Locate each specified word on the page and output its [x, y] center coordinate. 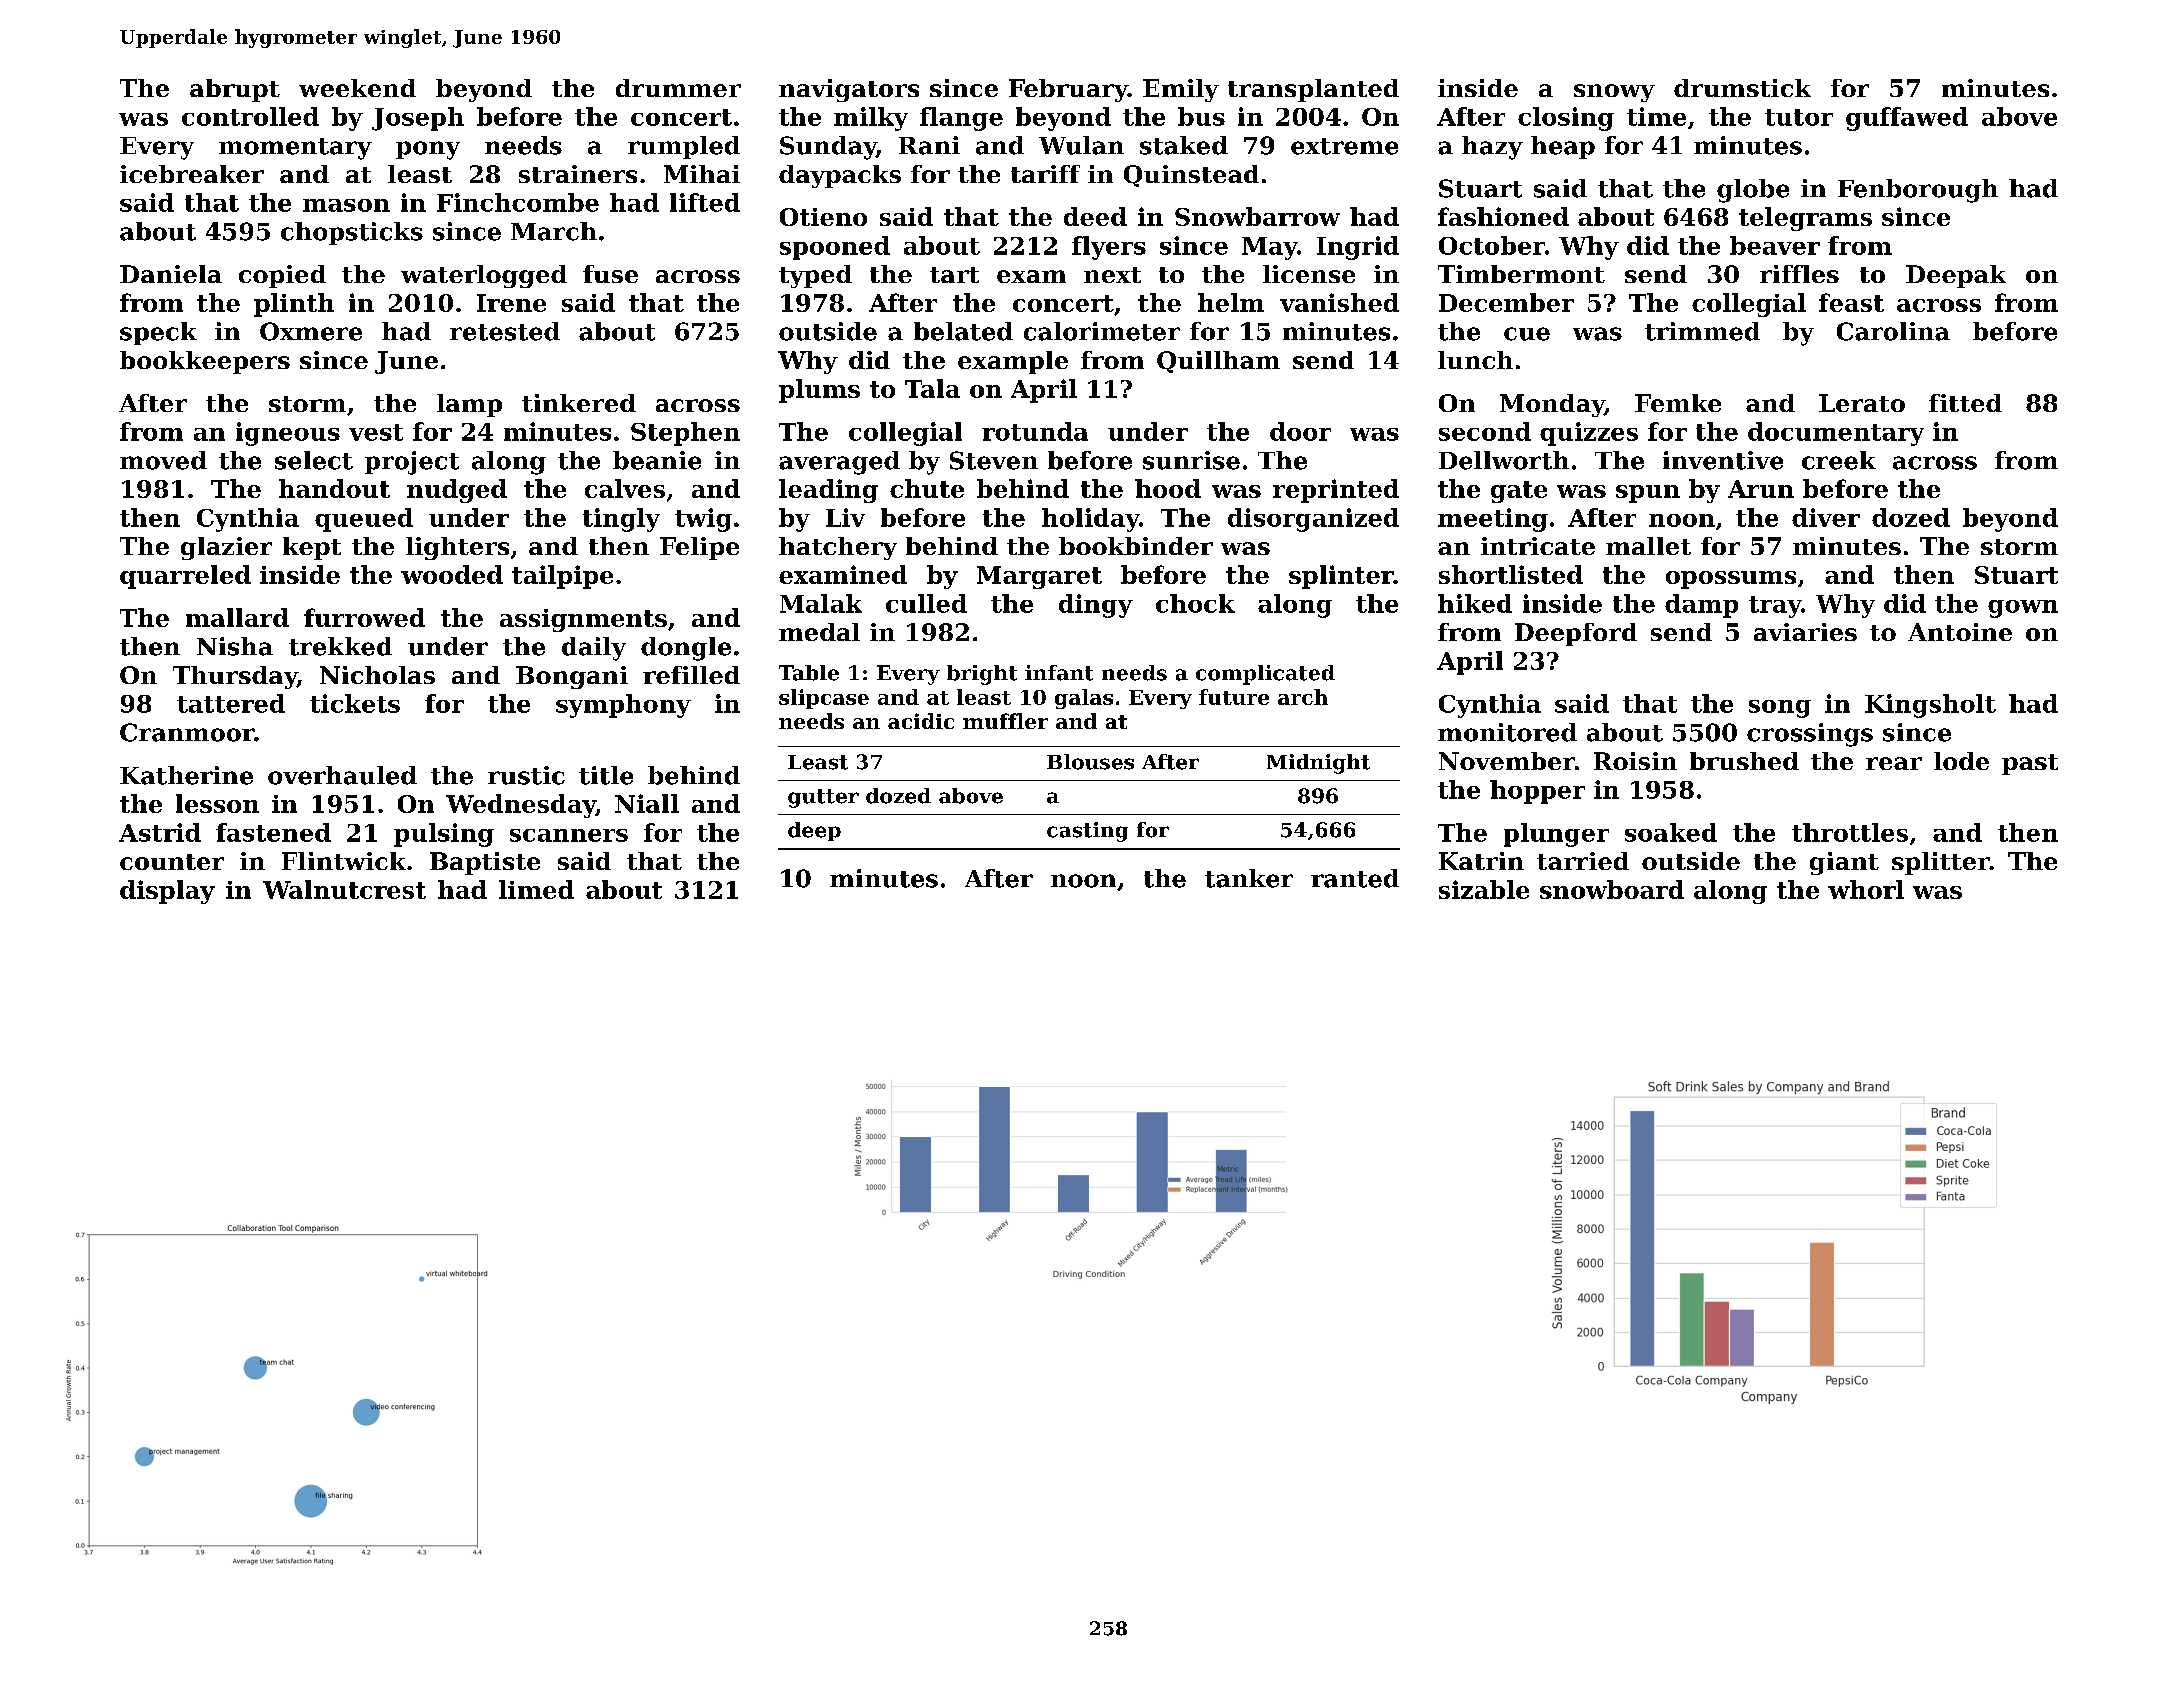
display [167, 892]
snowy [1614, 93]
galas [1084, 699]
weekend [357, 88]
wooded [452, 574]
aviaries [1805, 632]
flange [961, 119]
